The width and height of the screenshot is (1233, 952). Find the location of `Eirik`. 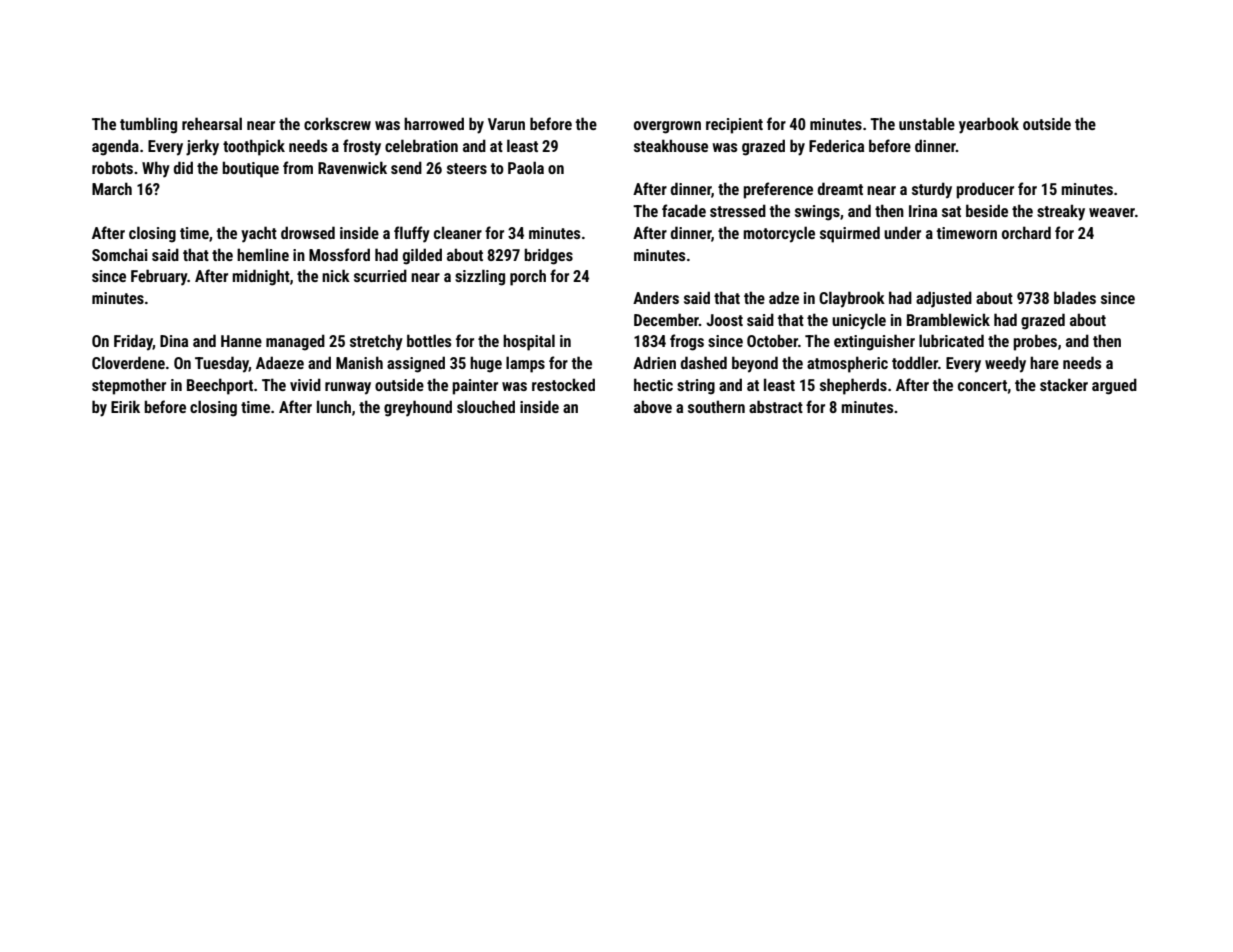

Eirik is located at coordinates (125, 406).
